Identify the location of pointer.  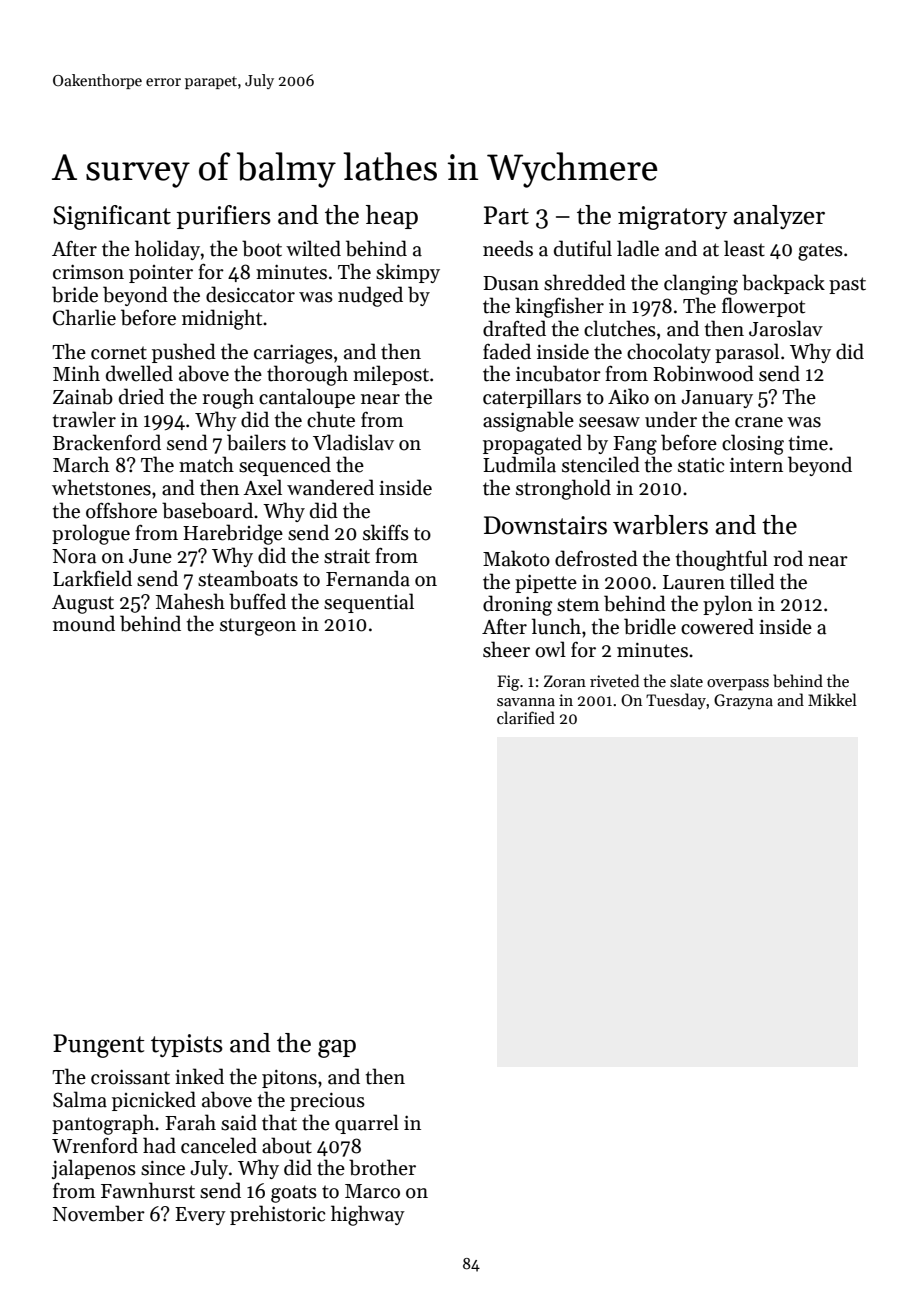
(161, 274).
